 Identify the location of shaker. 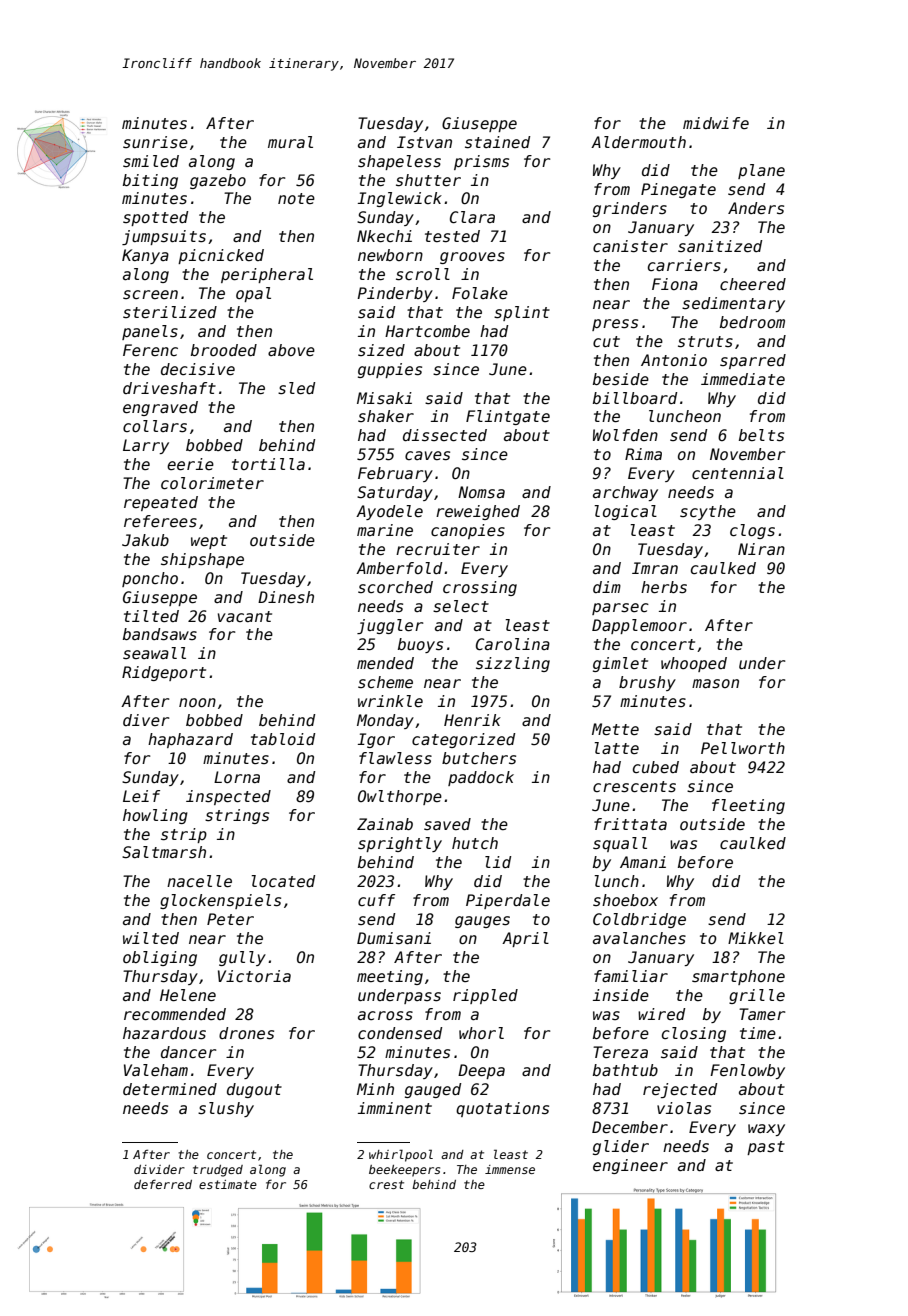
(386, 416).
